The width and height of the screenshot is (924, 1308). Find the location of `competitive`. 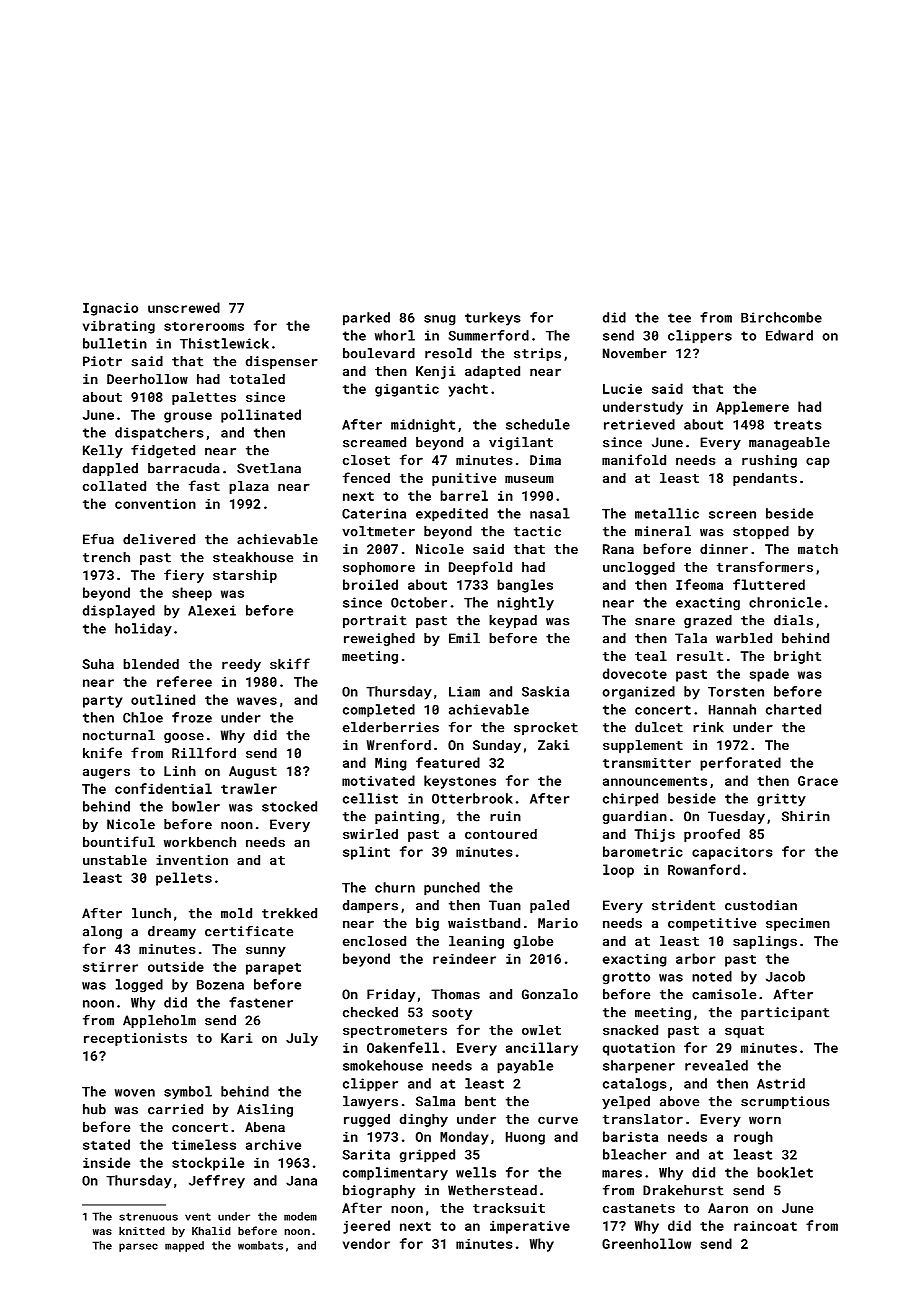

competitive is located at coordinates (712, 924).
